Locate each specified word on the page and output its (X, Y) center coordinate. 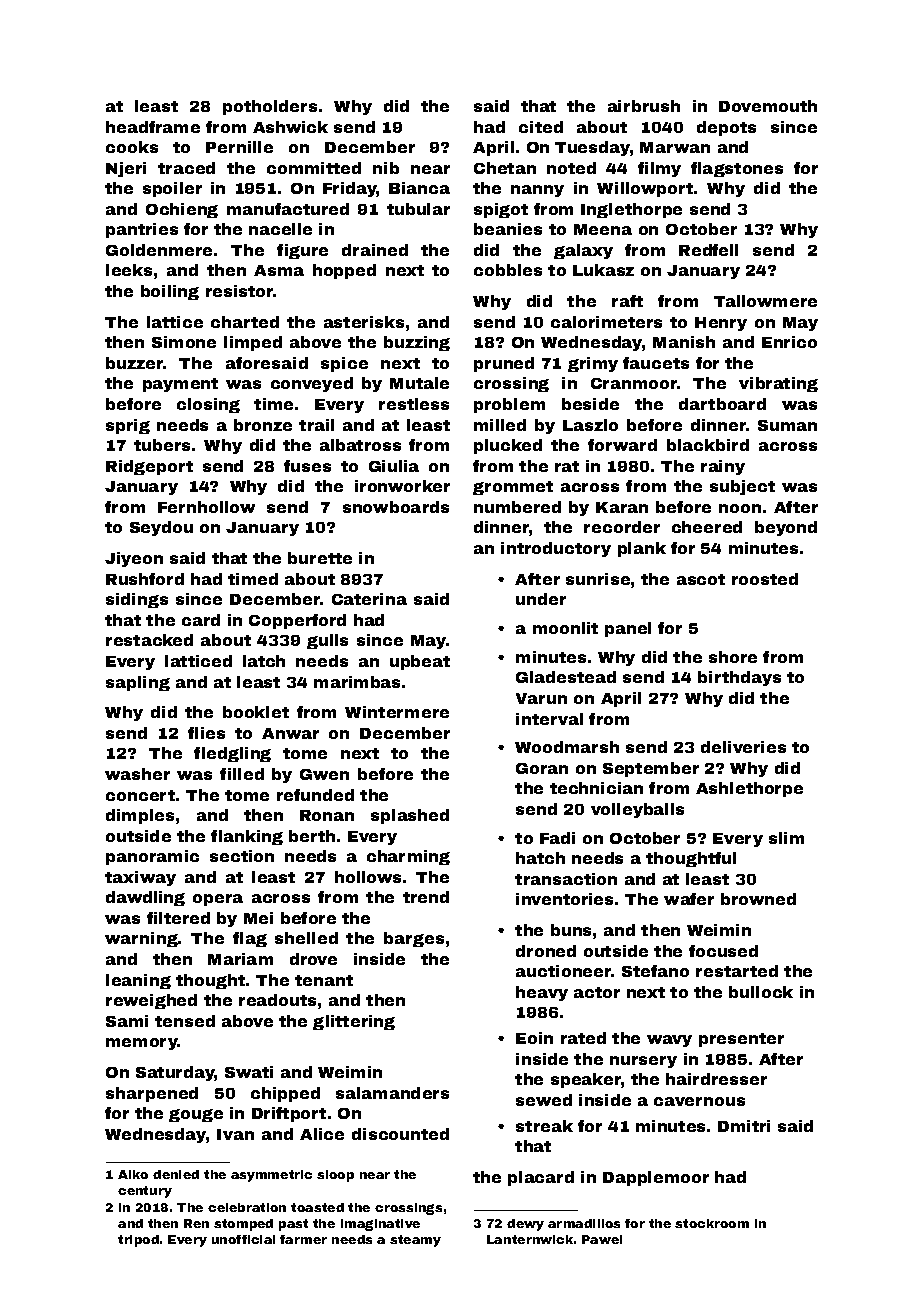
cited (541, 127)
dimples (140, 816)
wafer (689, 899)
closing (208, 405)
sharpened (152, 1094)
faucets (656, 363)
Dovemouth (768, 106)
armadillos (584, 1223)
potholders (270, 107)
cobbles (508, 270)
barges (414, 939)
